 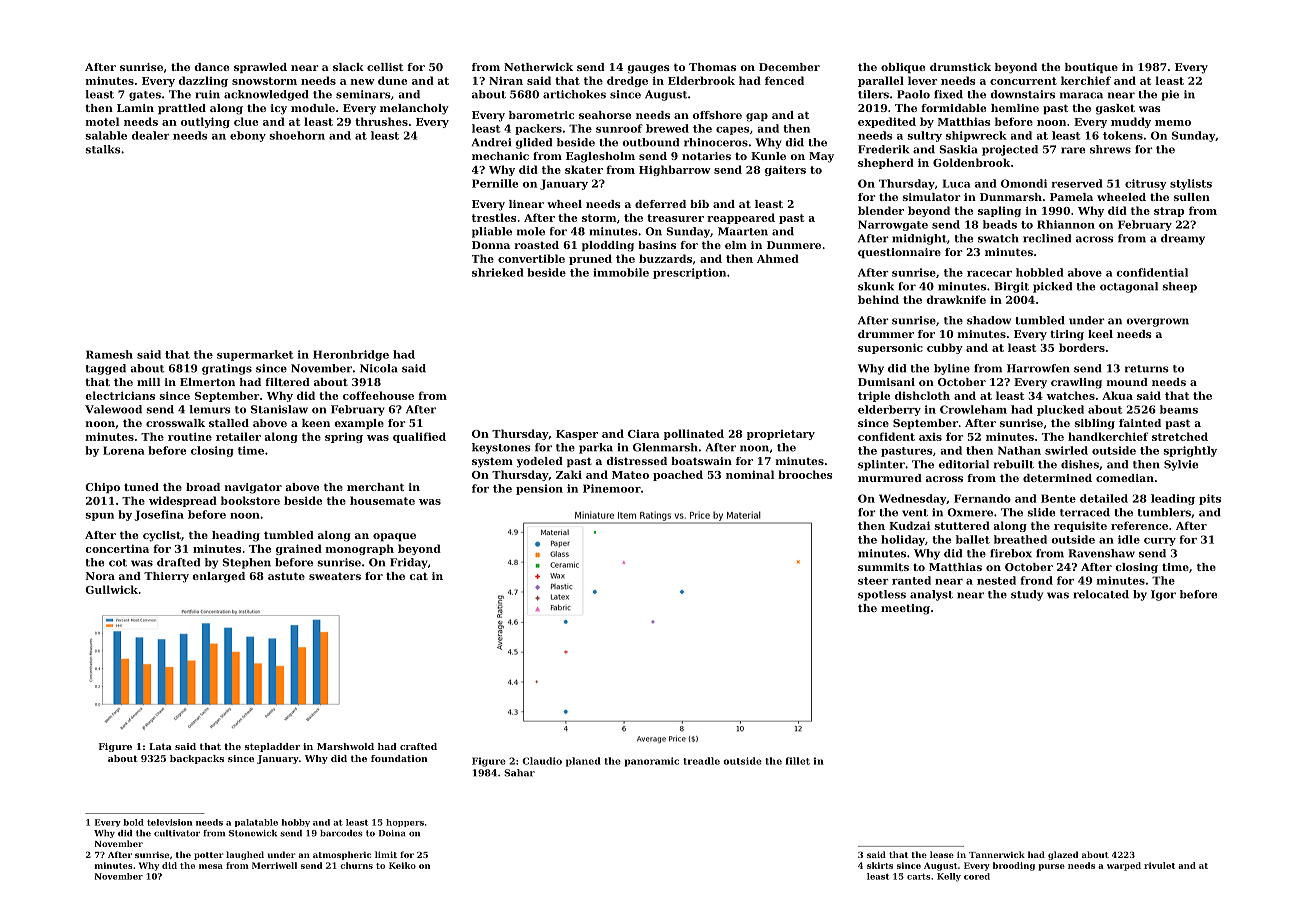 I want to click on Gullwick, so click(x=111, y=589).
